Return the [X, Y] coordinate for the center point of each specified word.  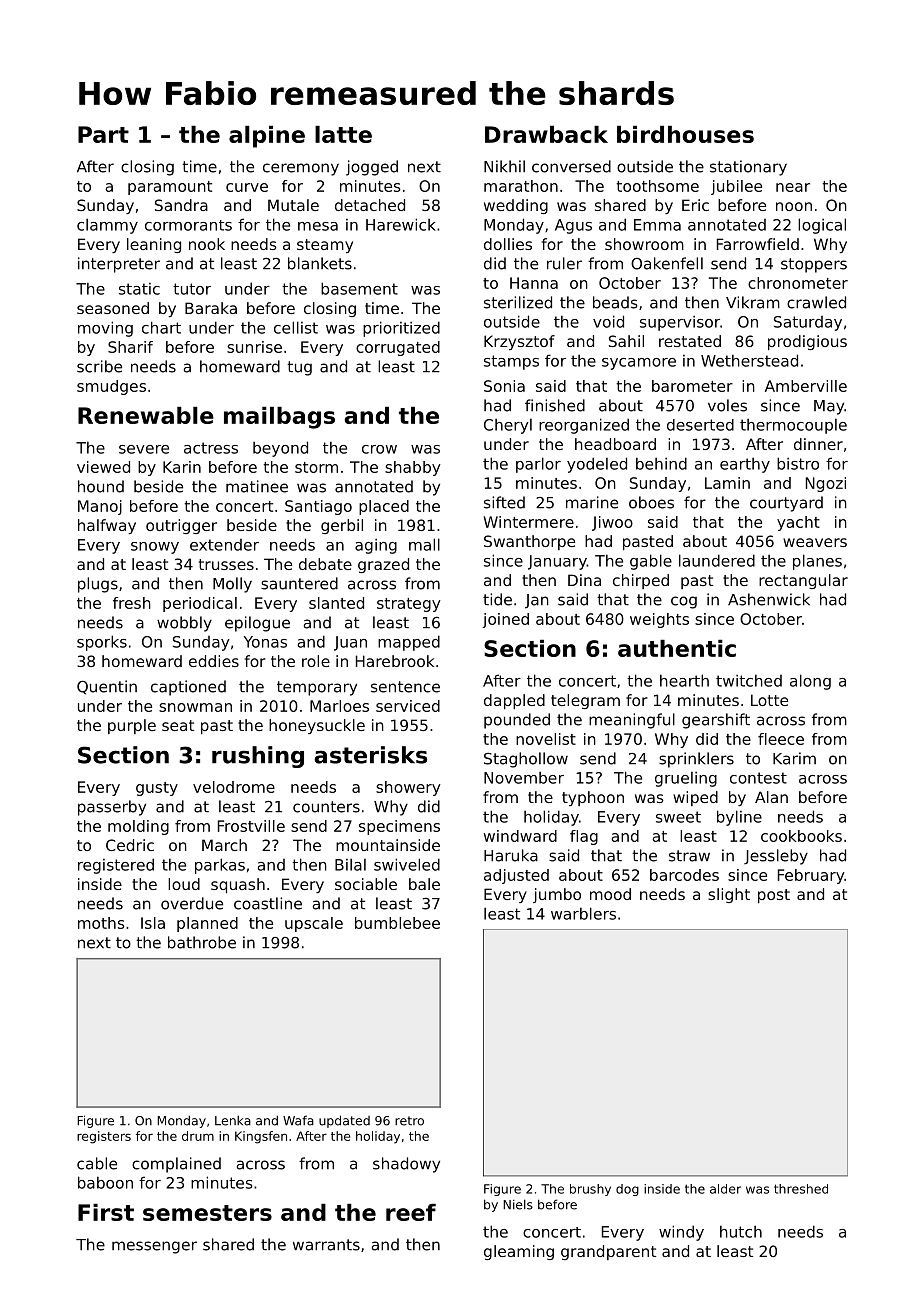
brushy [590, 1190]
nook [207, 244]
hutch [741, 1231]
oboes [651, 502]
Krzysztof [519, 342]
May [829, 407]
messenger [154, 1247]
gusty [157, 789]
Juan [350, 643]
